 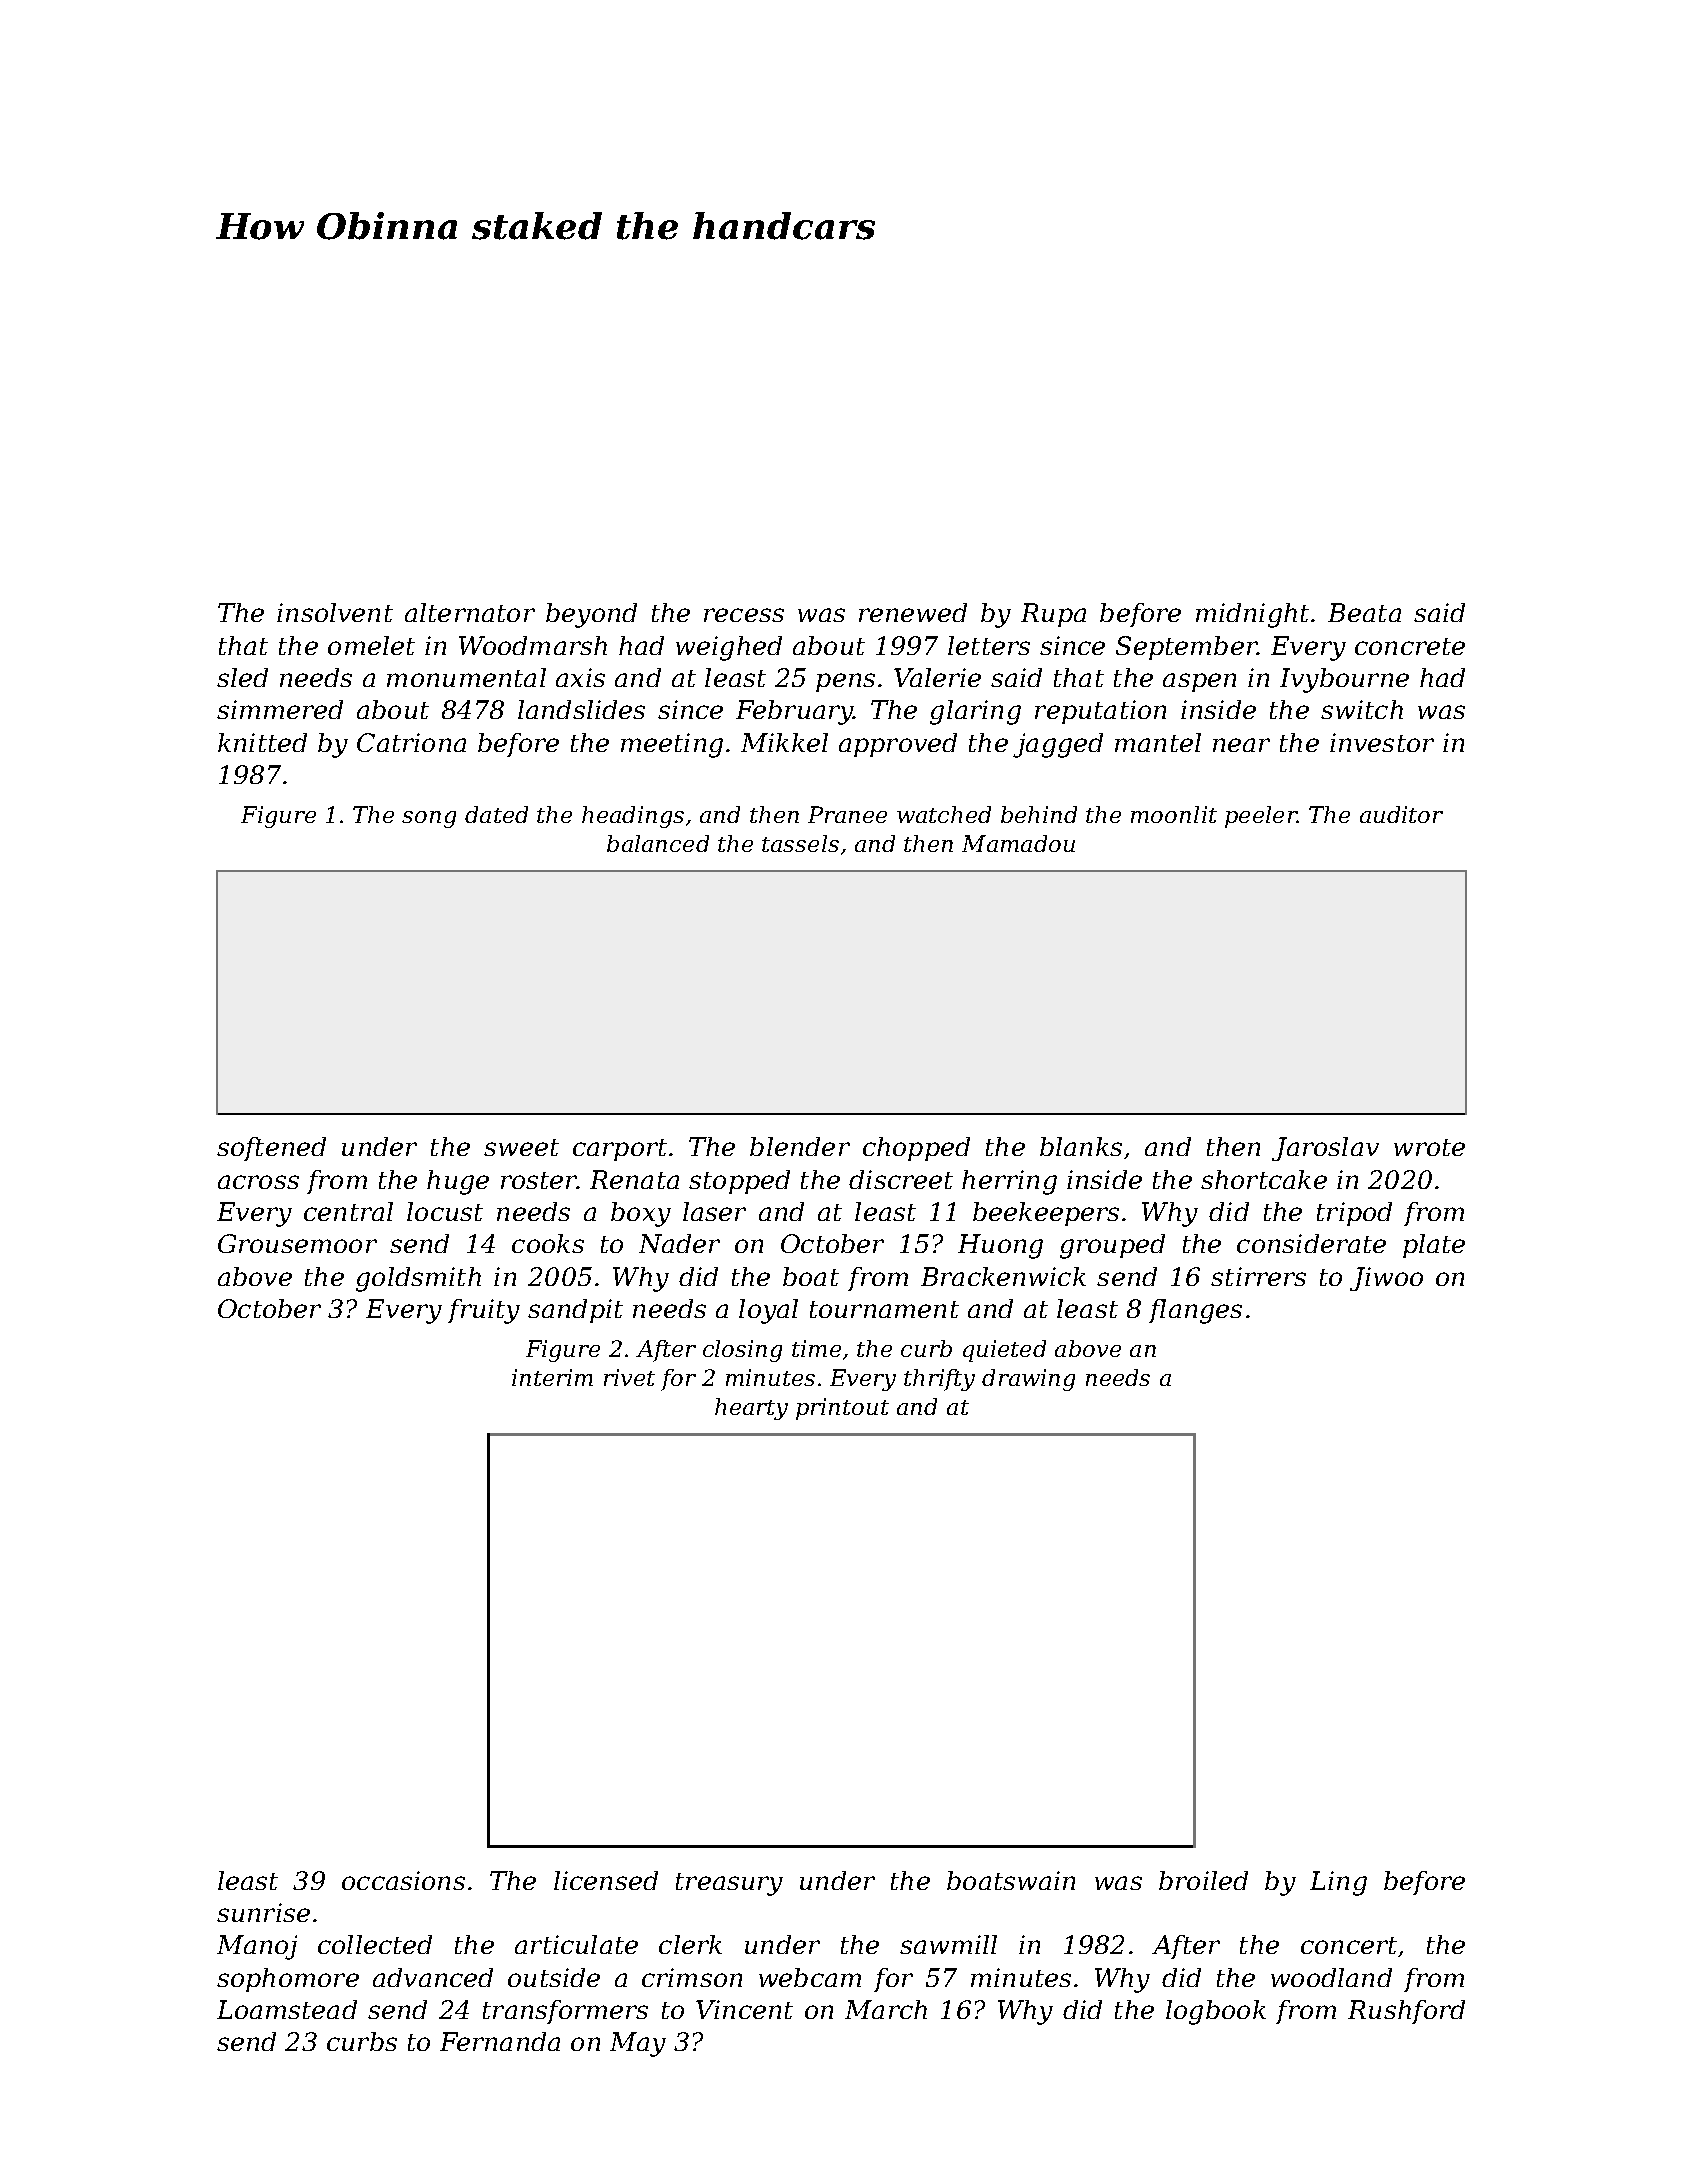 I want to click on Beata, so click(x=1364, y=612).
